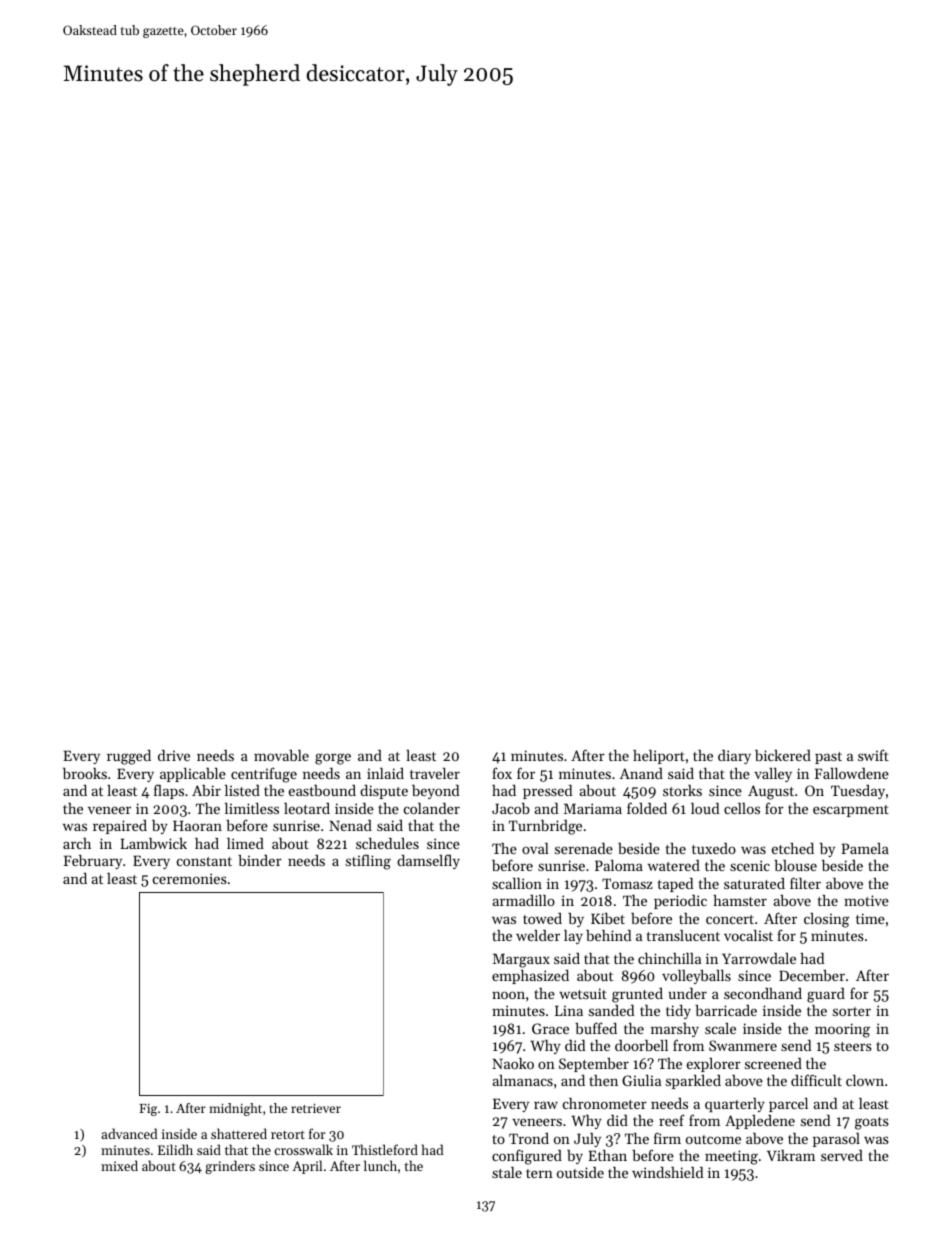  I want to click on midnight, so click(235, 1109).
